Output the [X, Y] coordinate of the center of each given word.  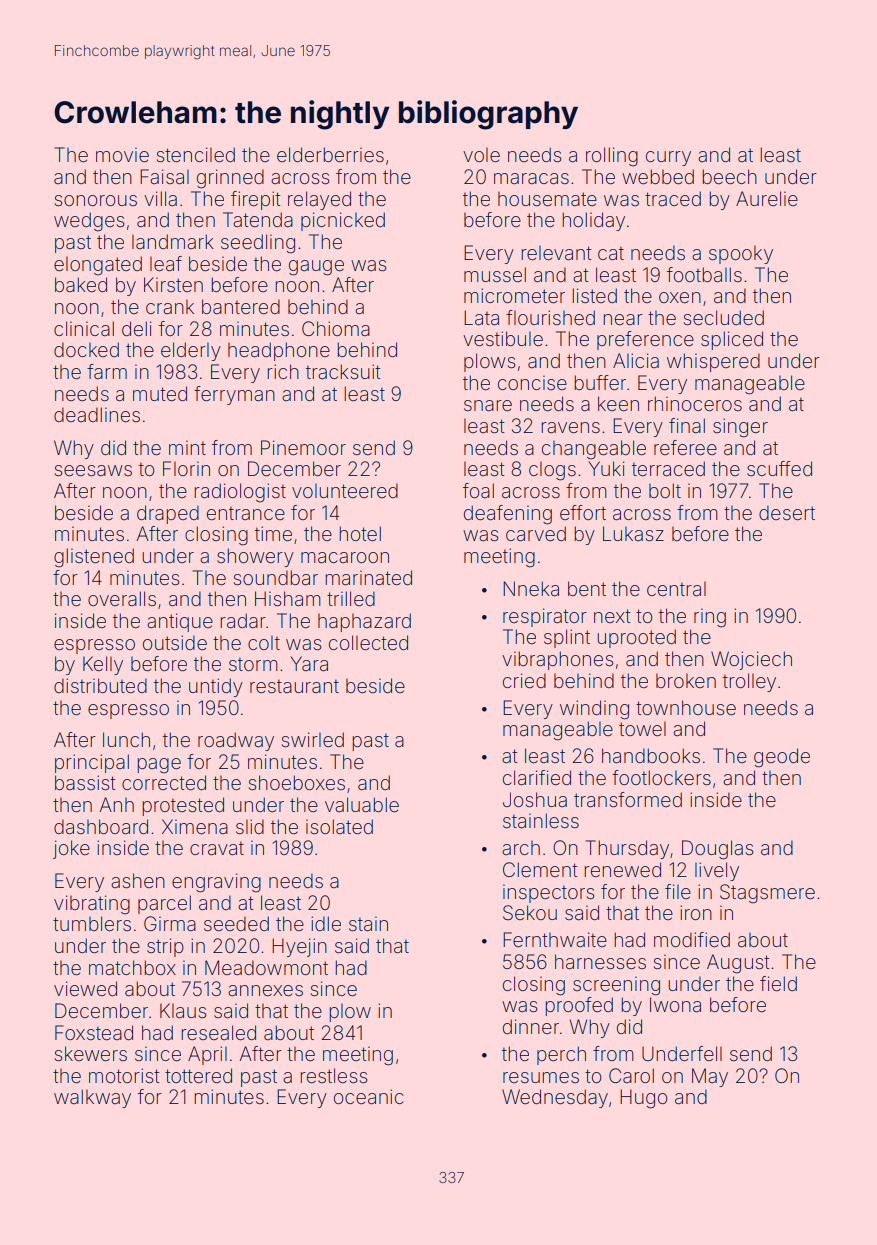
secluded [724, 317]
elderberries [330, 154]
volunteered [345, 490]
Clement [540, 869]
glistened [94, 558]
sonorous [96, 200]
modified [692, 939]
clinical [84, 328]
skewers [91, 1053]
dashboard [101, 826]
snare [488, 405]
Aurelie [767, 198]
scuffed [779, 468]
